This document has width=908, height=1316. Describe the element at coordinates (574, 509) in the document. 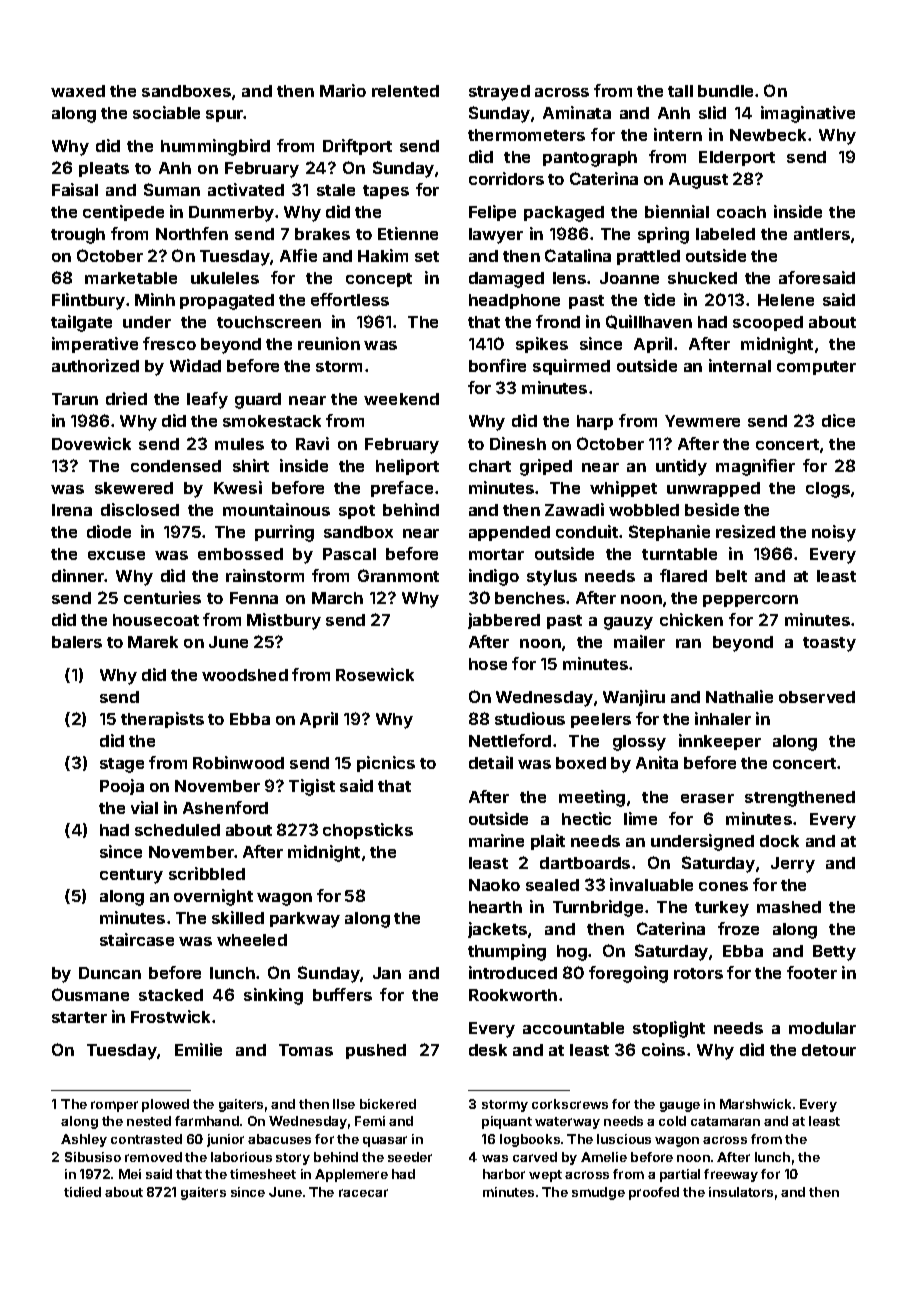

I see `Zawadi` at that location.
